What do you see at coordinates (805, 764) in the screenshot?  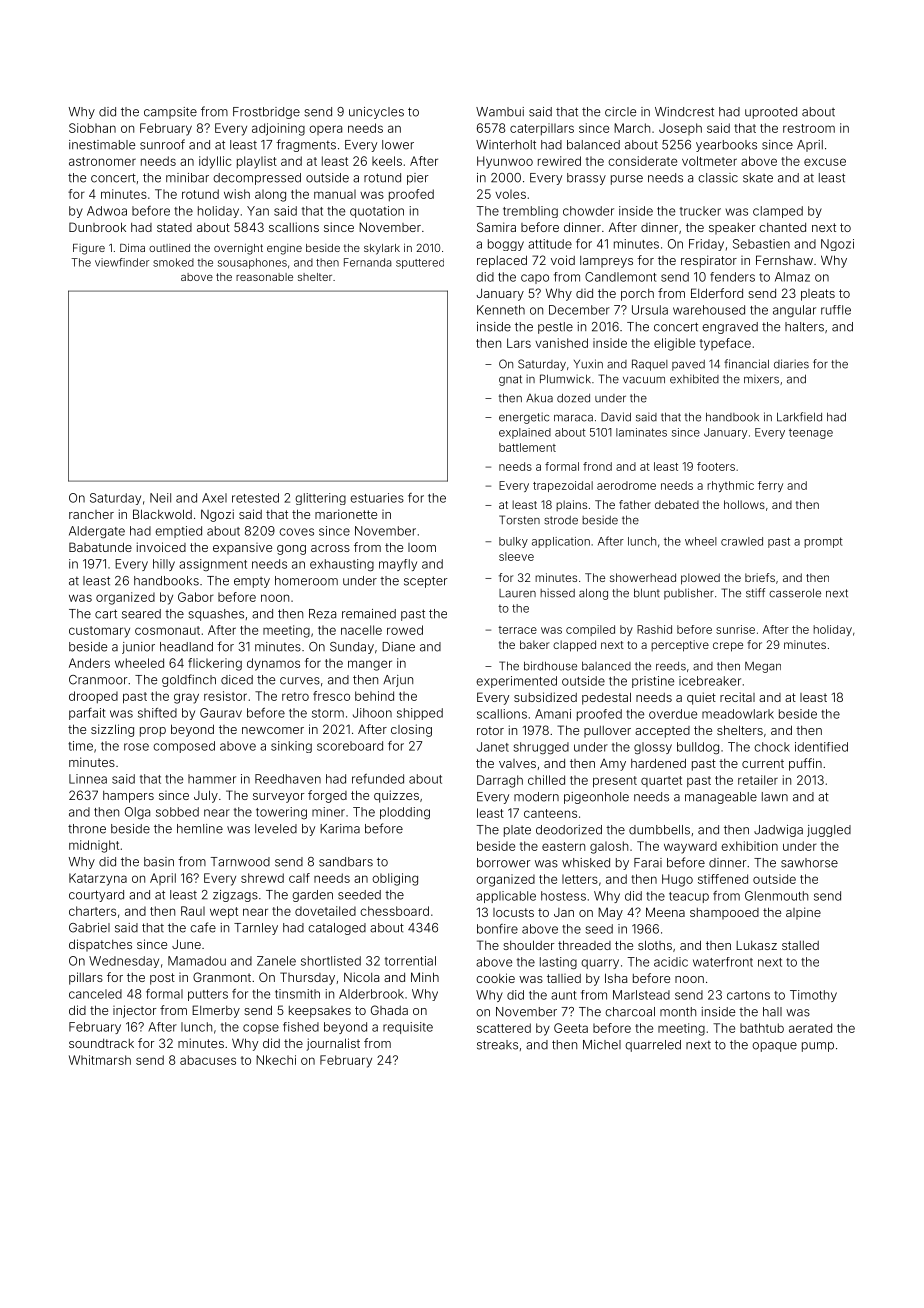 I see `puffin` at bounding box center [805, 764].
